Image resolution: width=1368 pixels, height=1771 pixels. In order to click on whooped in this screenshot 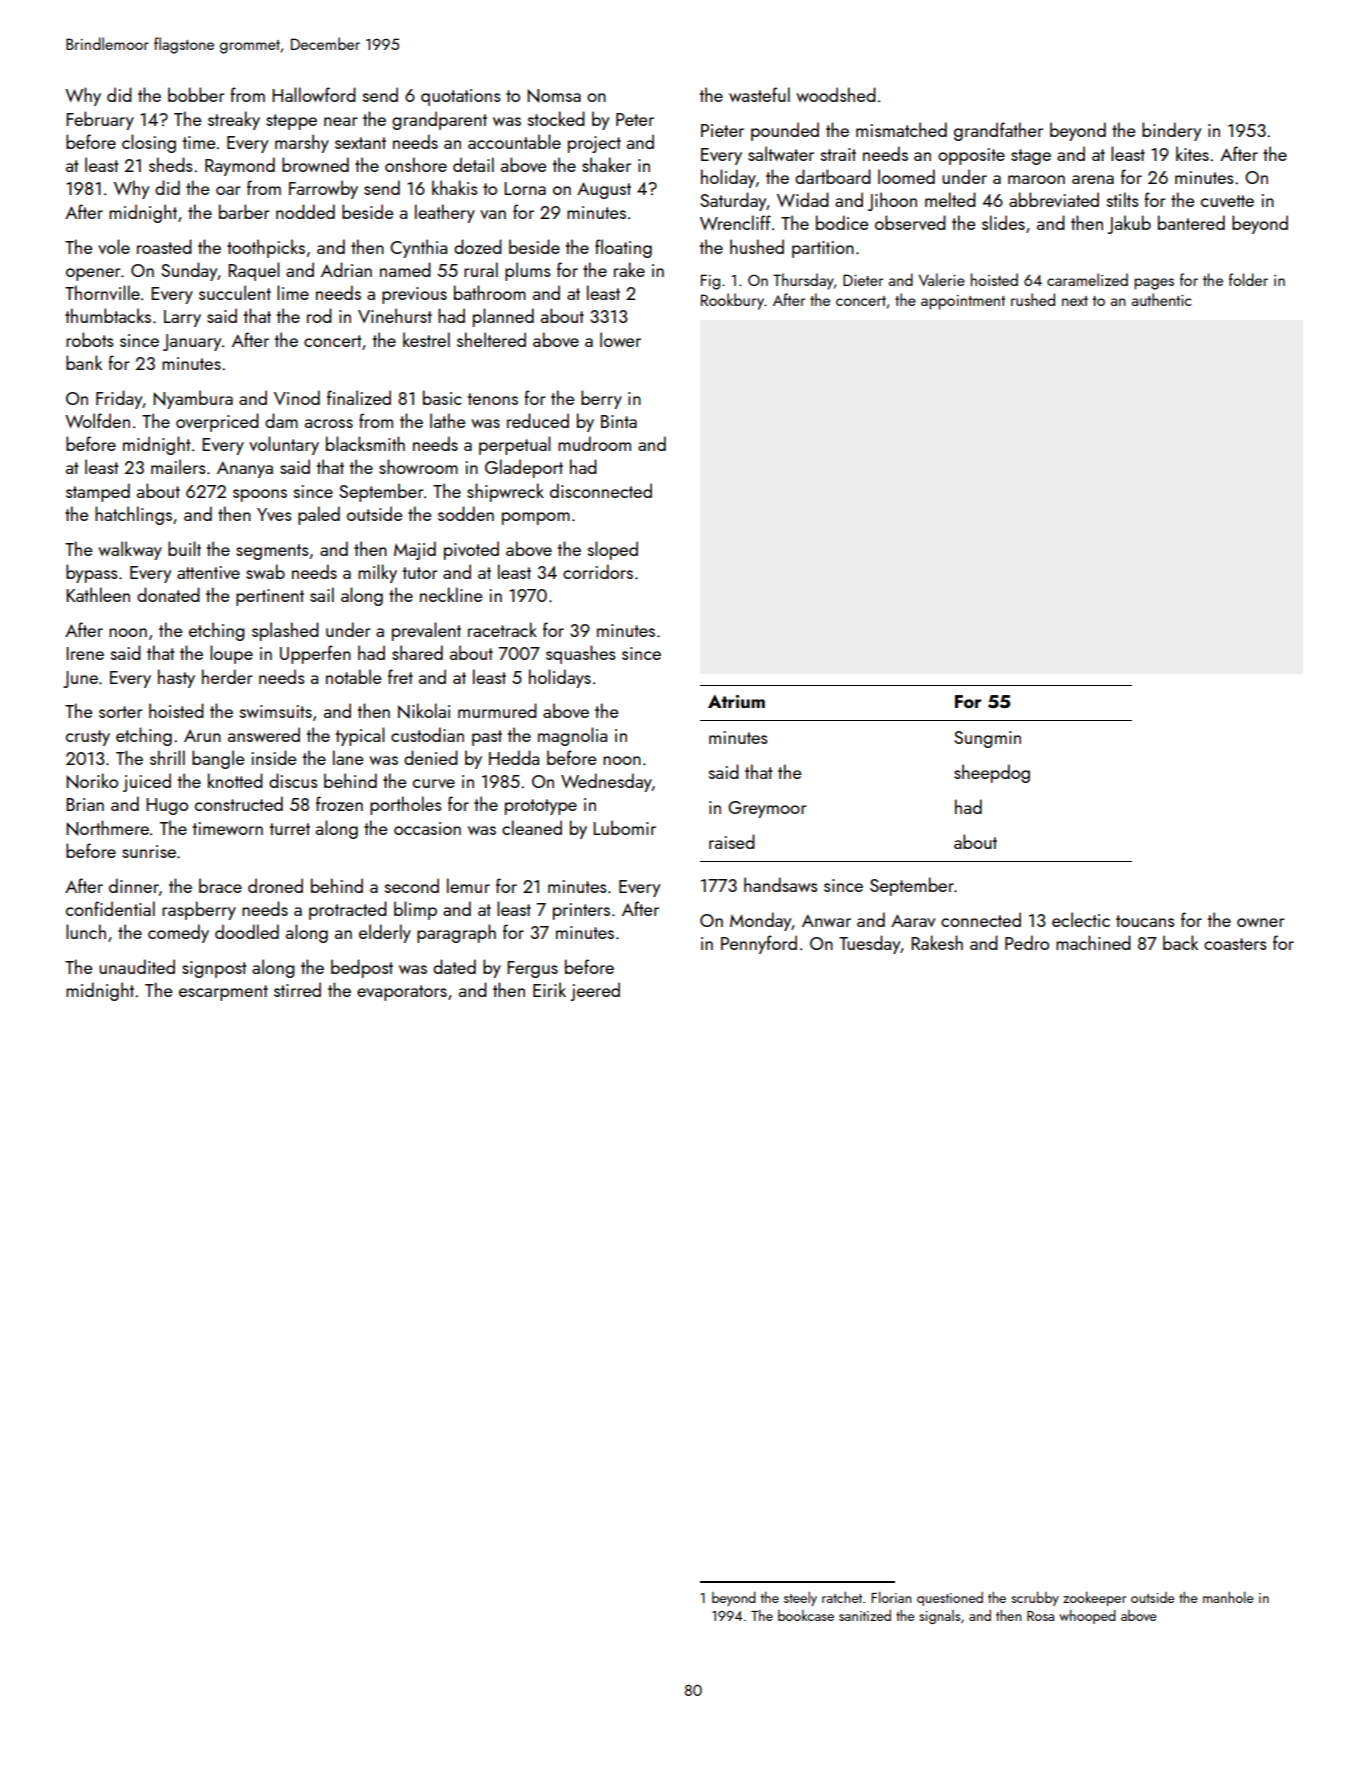, I will do `click(1087, 1617)`.
